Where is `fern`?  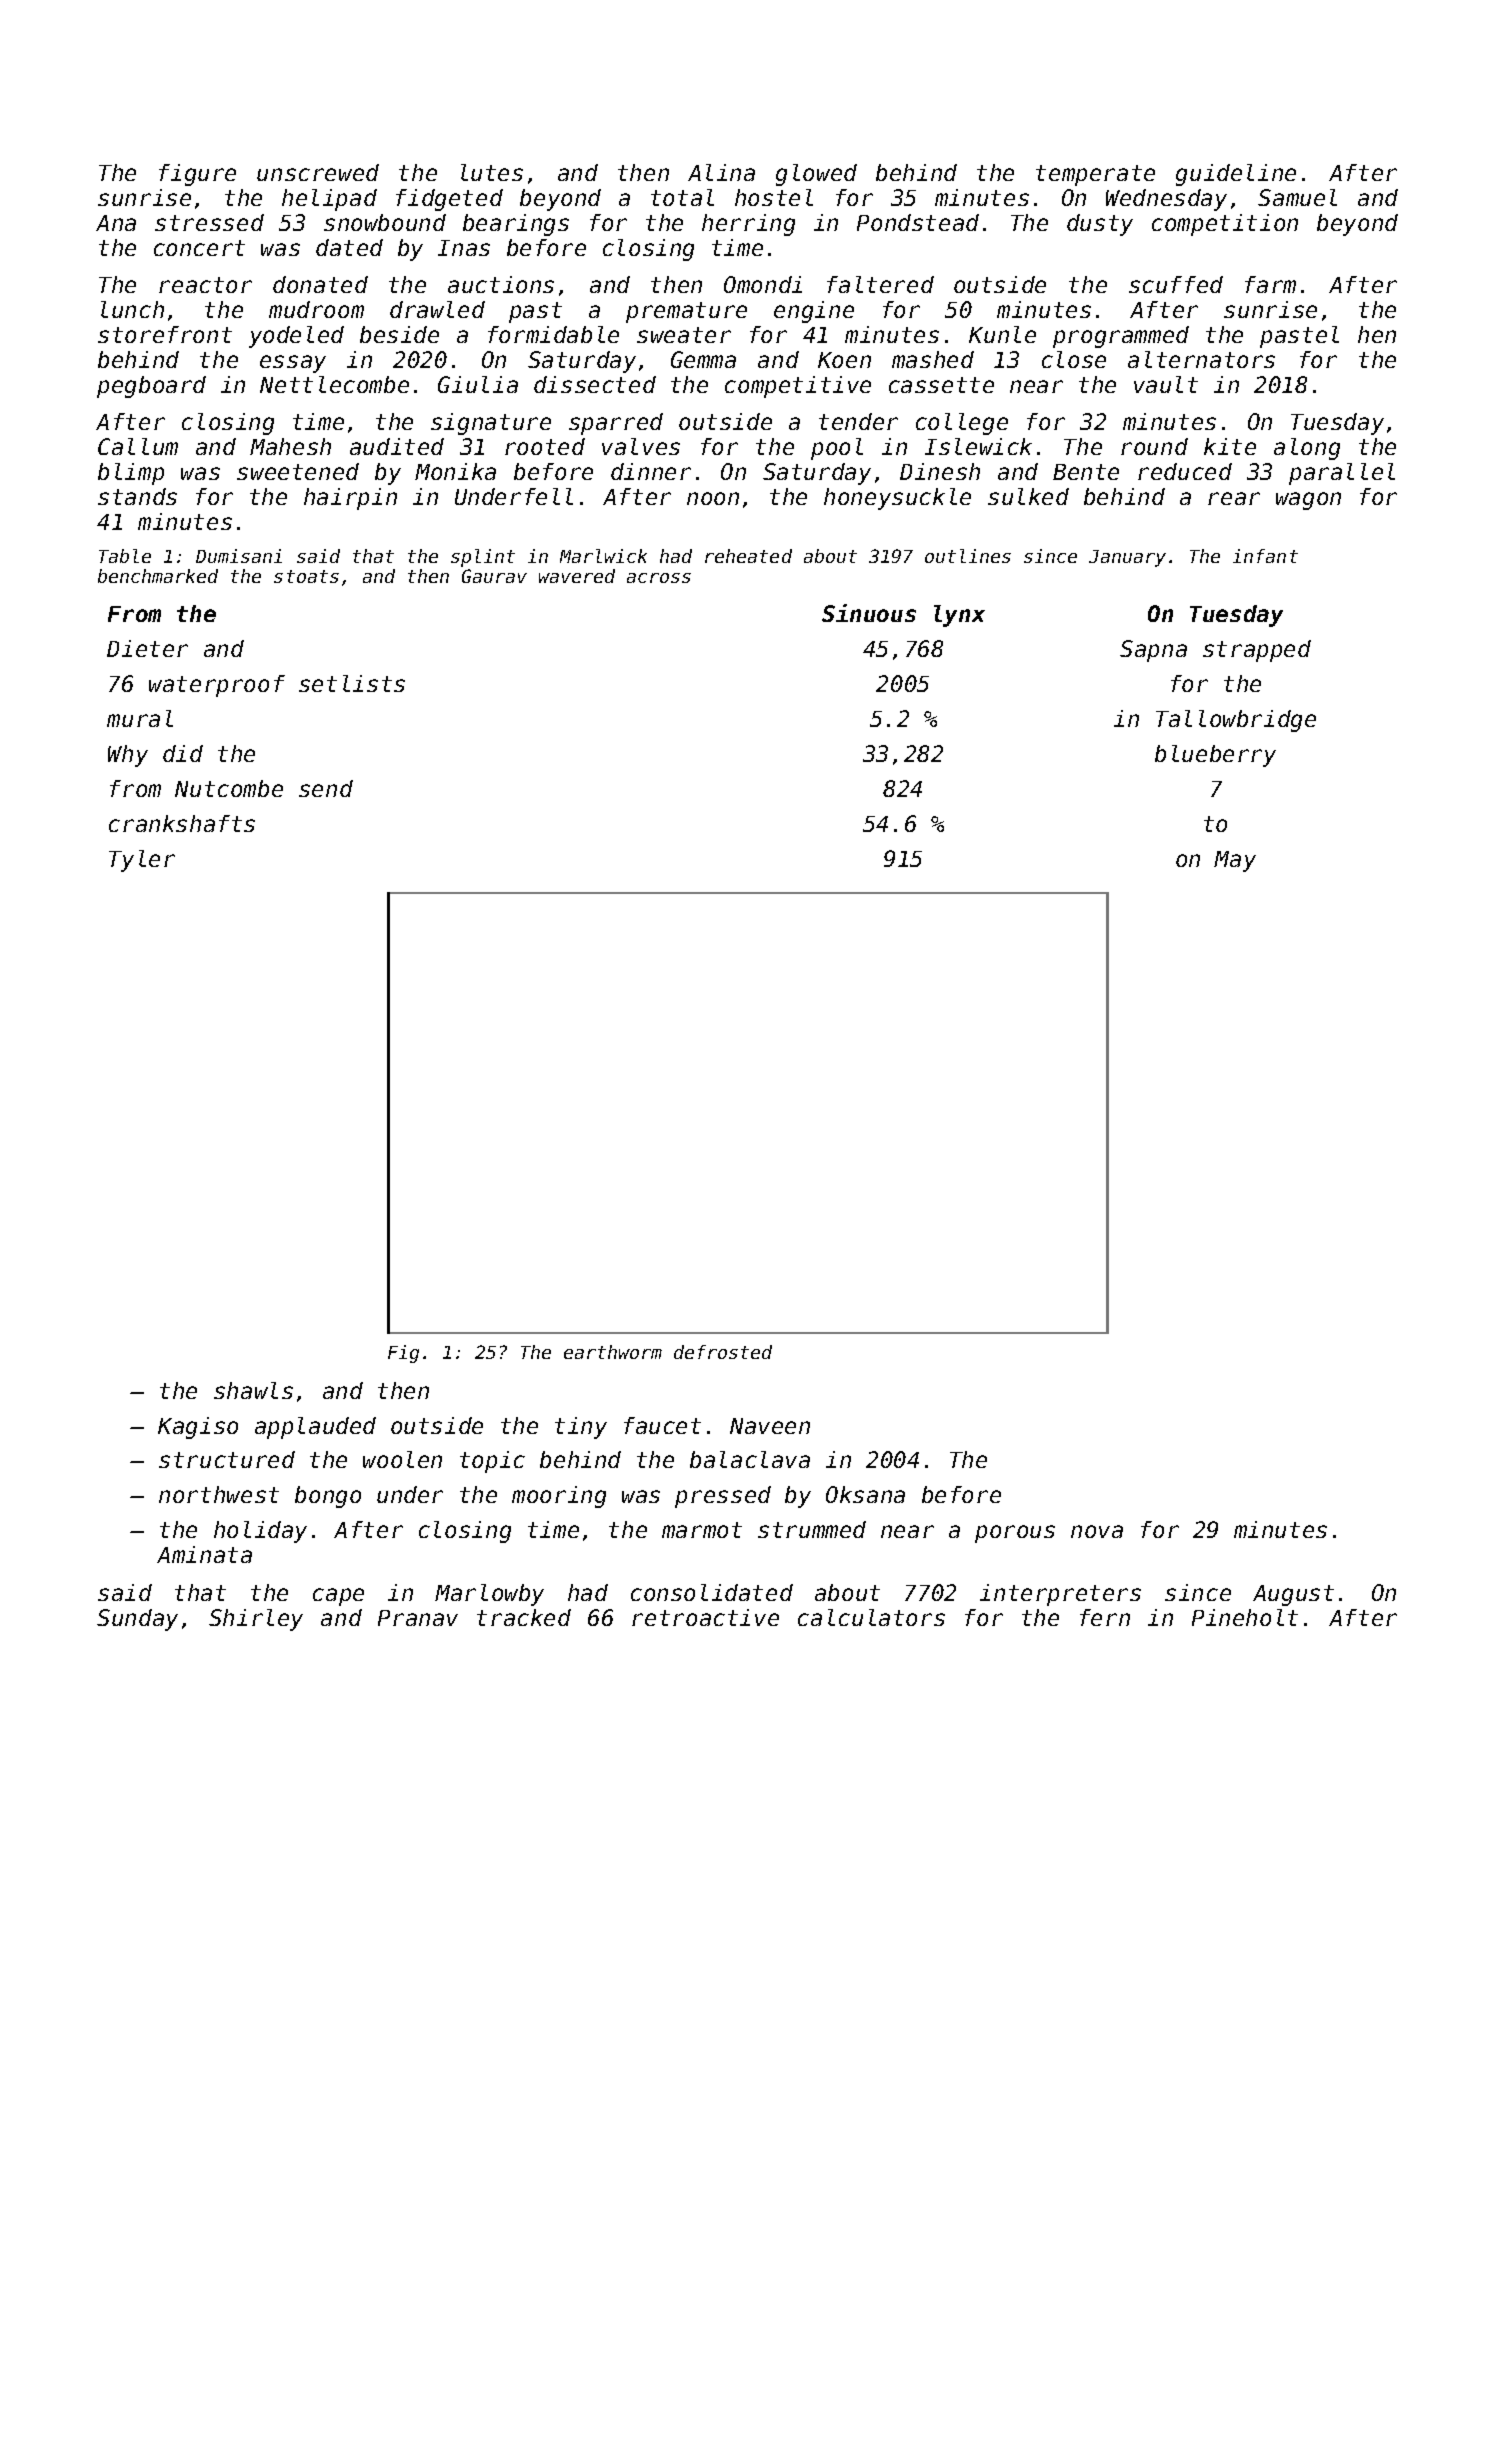 fern is located at coordinates (1105, 1617).
